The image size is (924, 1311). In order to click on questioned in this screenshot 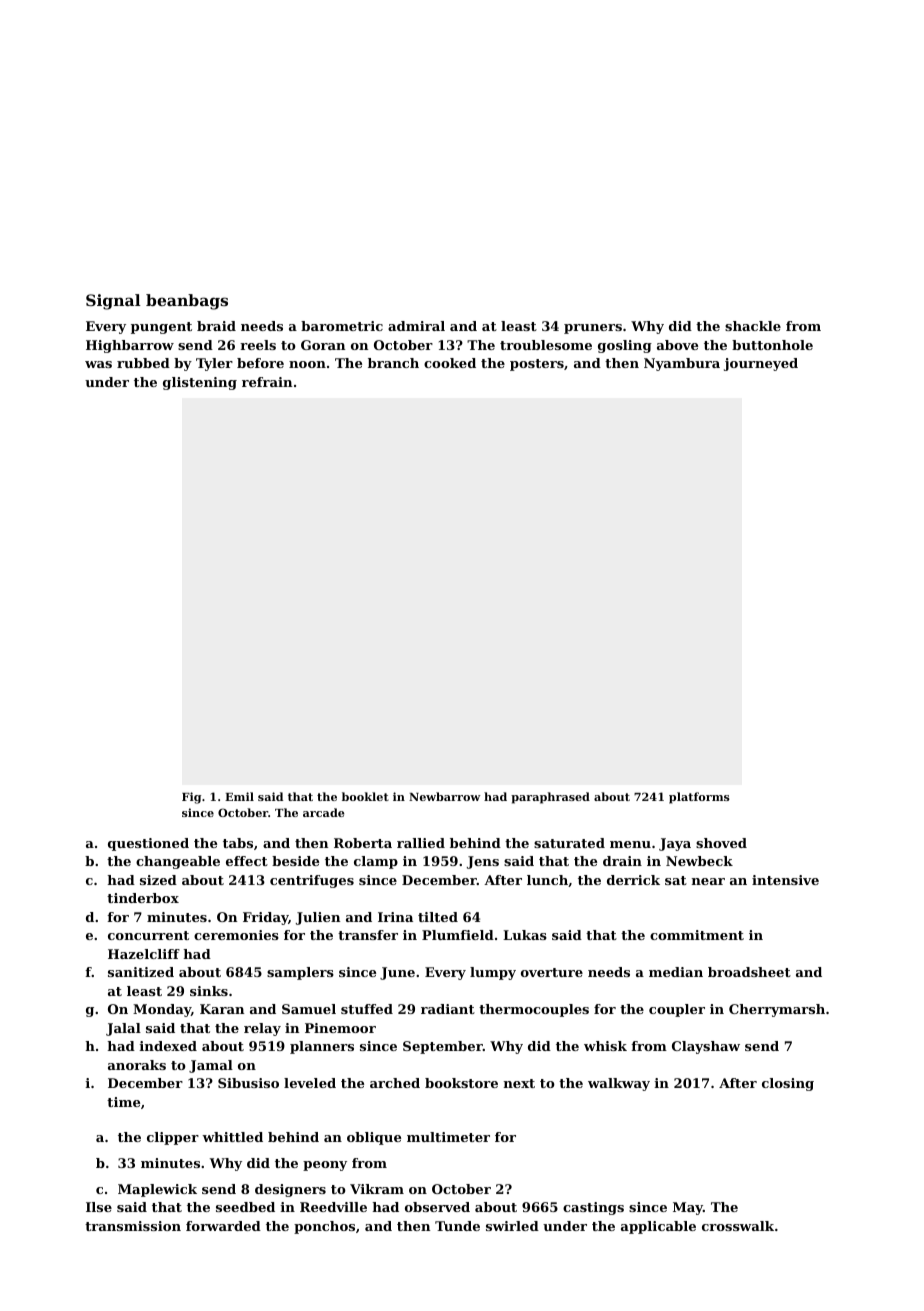, I will do `click(148, 844)`.
